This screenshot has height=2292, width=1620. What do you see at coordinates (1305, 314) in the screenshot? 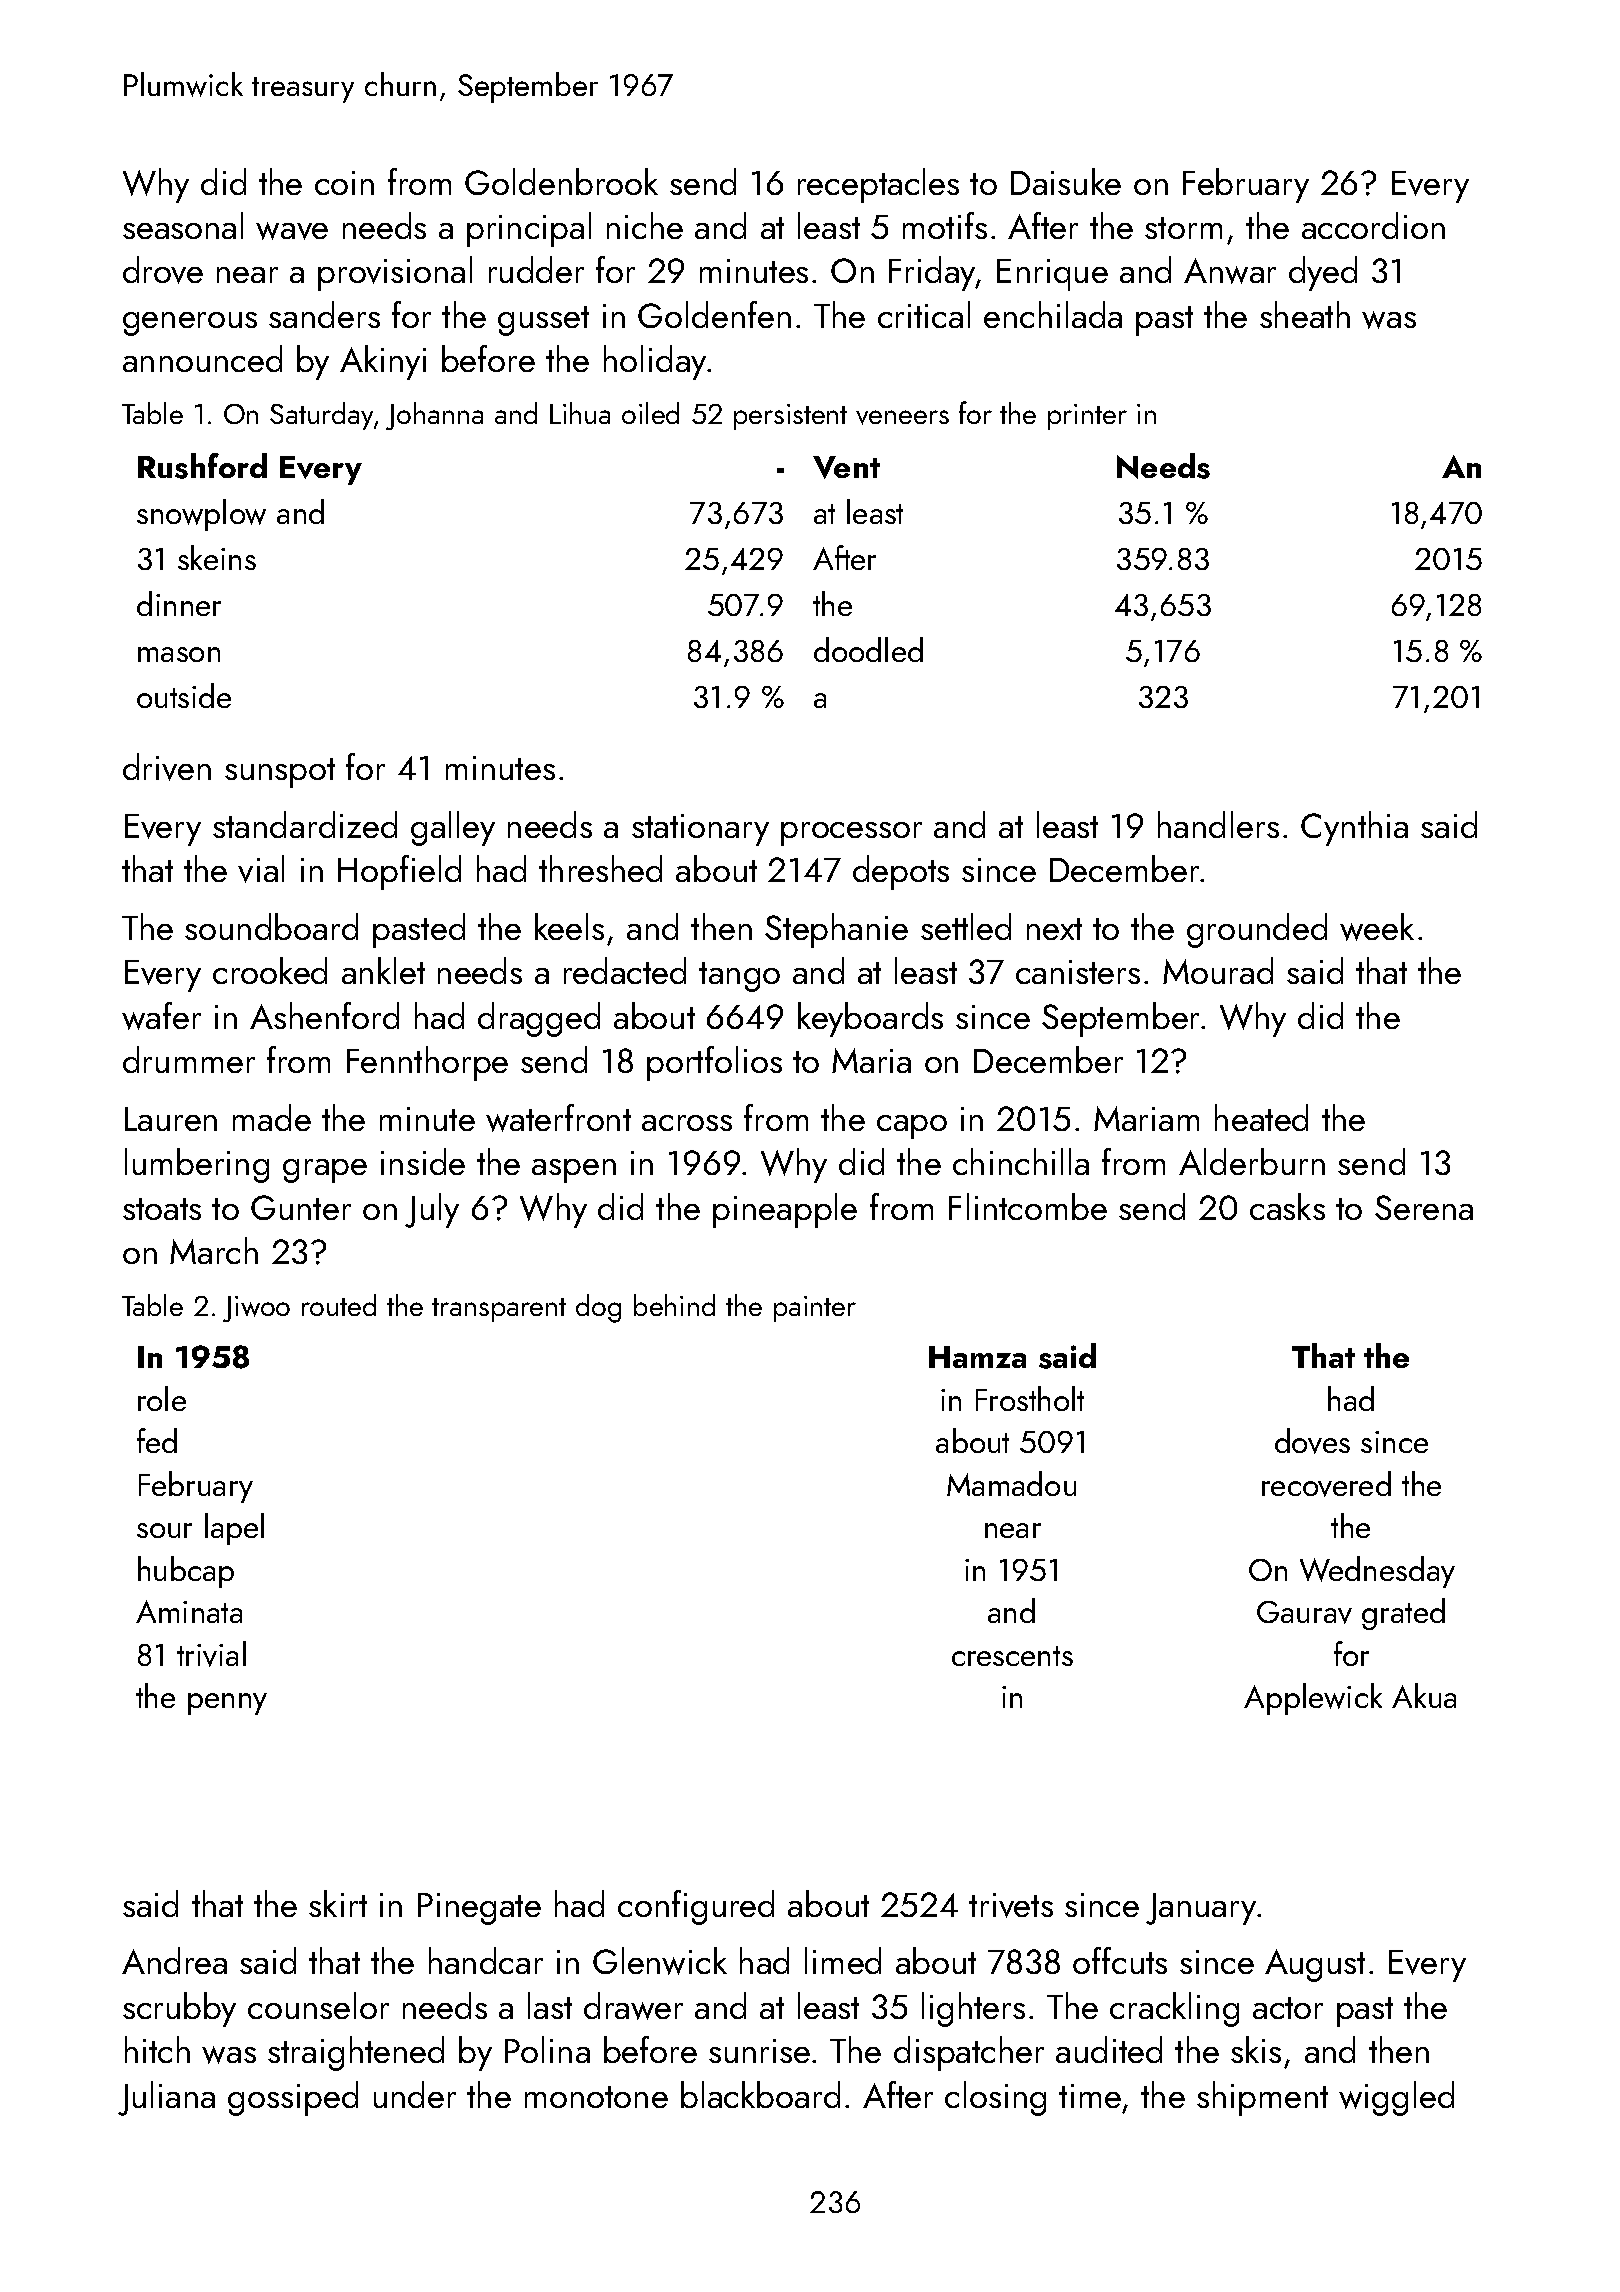
I see `sheath` at bounding box center [1305, 314].
